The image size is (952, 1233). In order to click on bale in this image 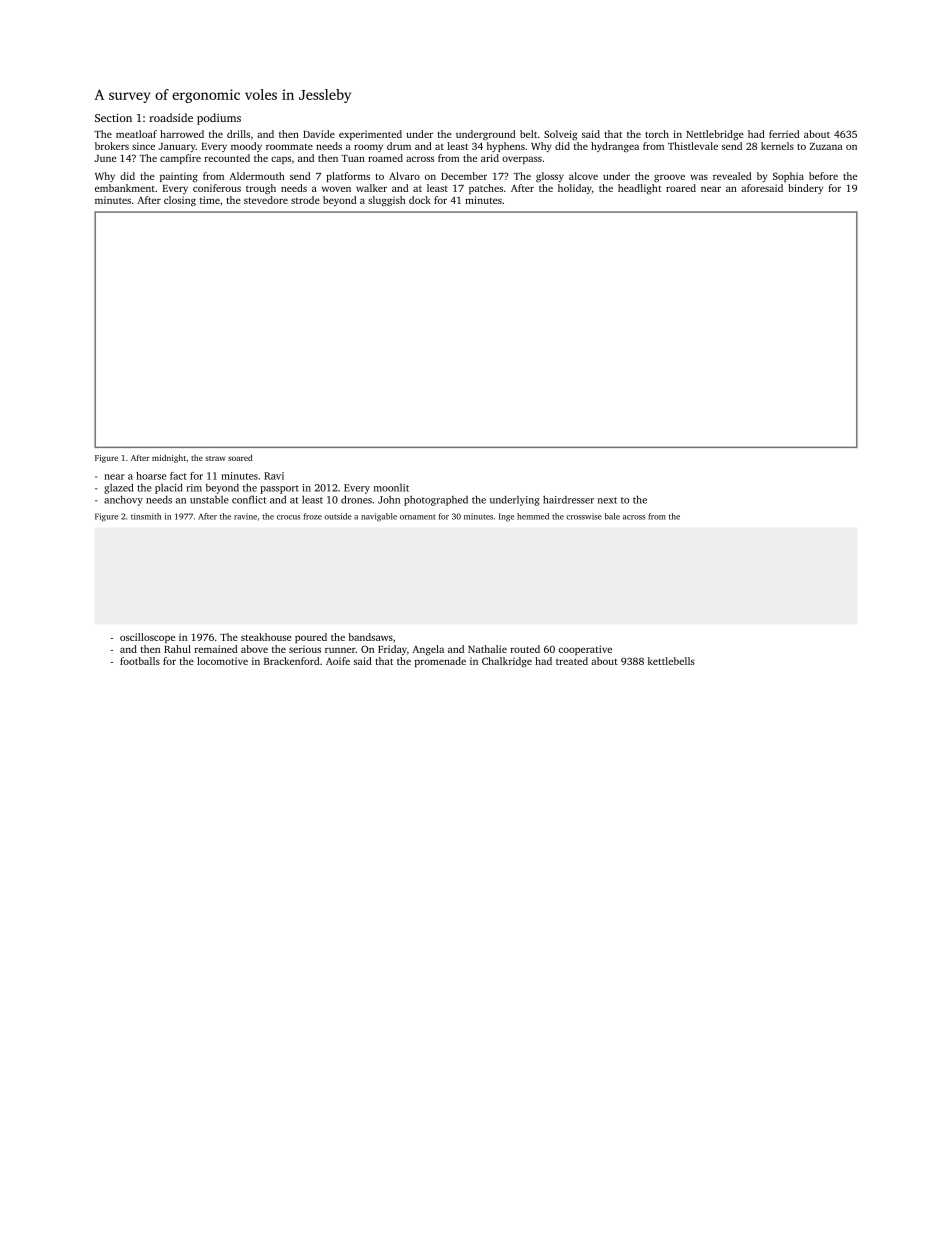, I will do `click(612, 516)`.
